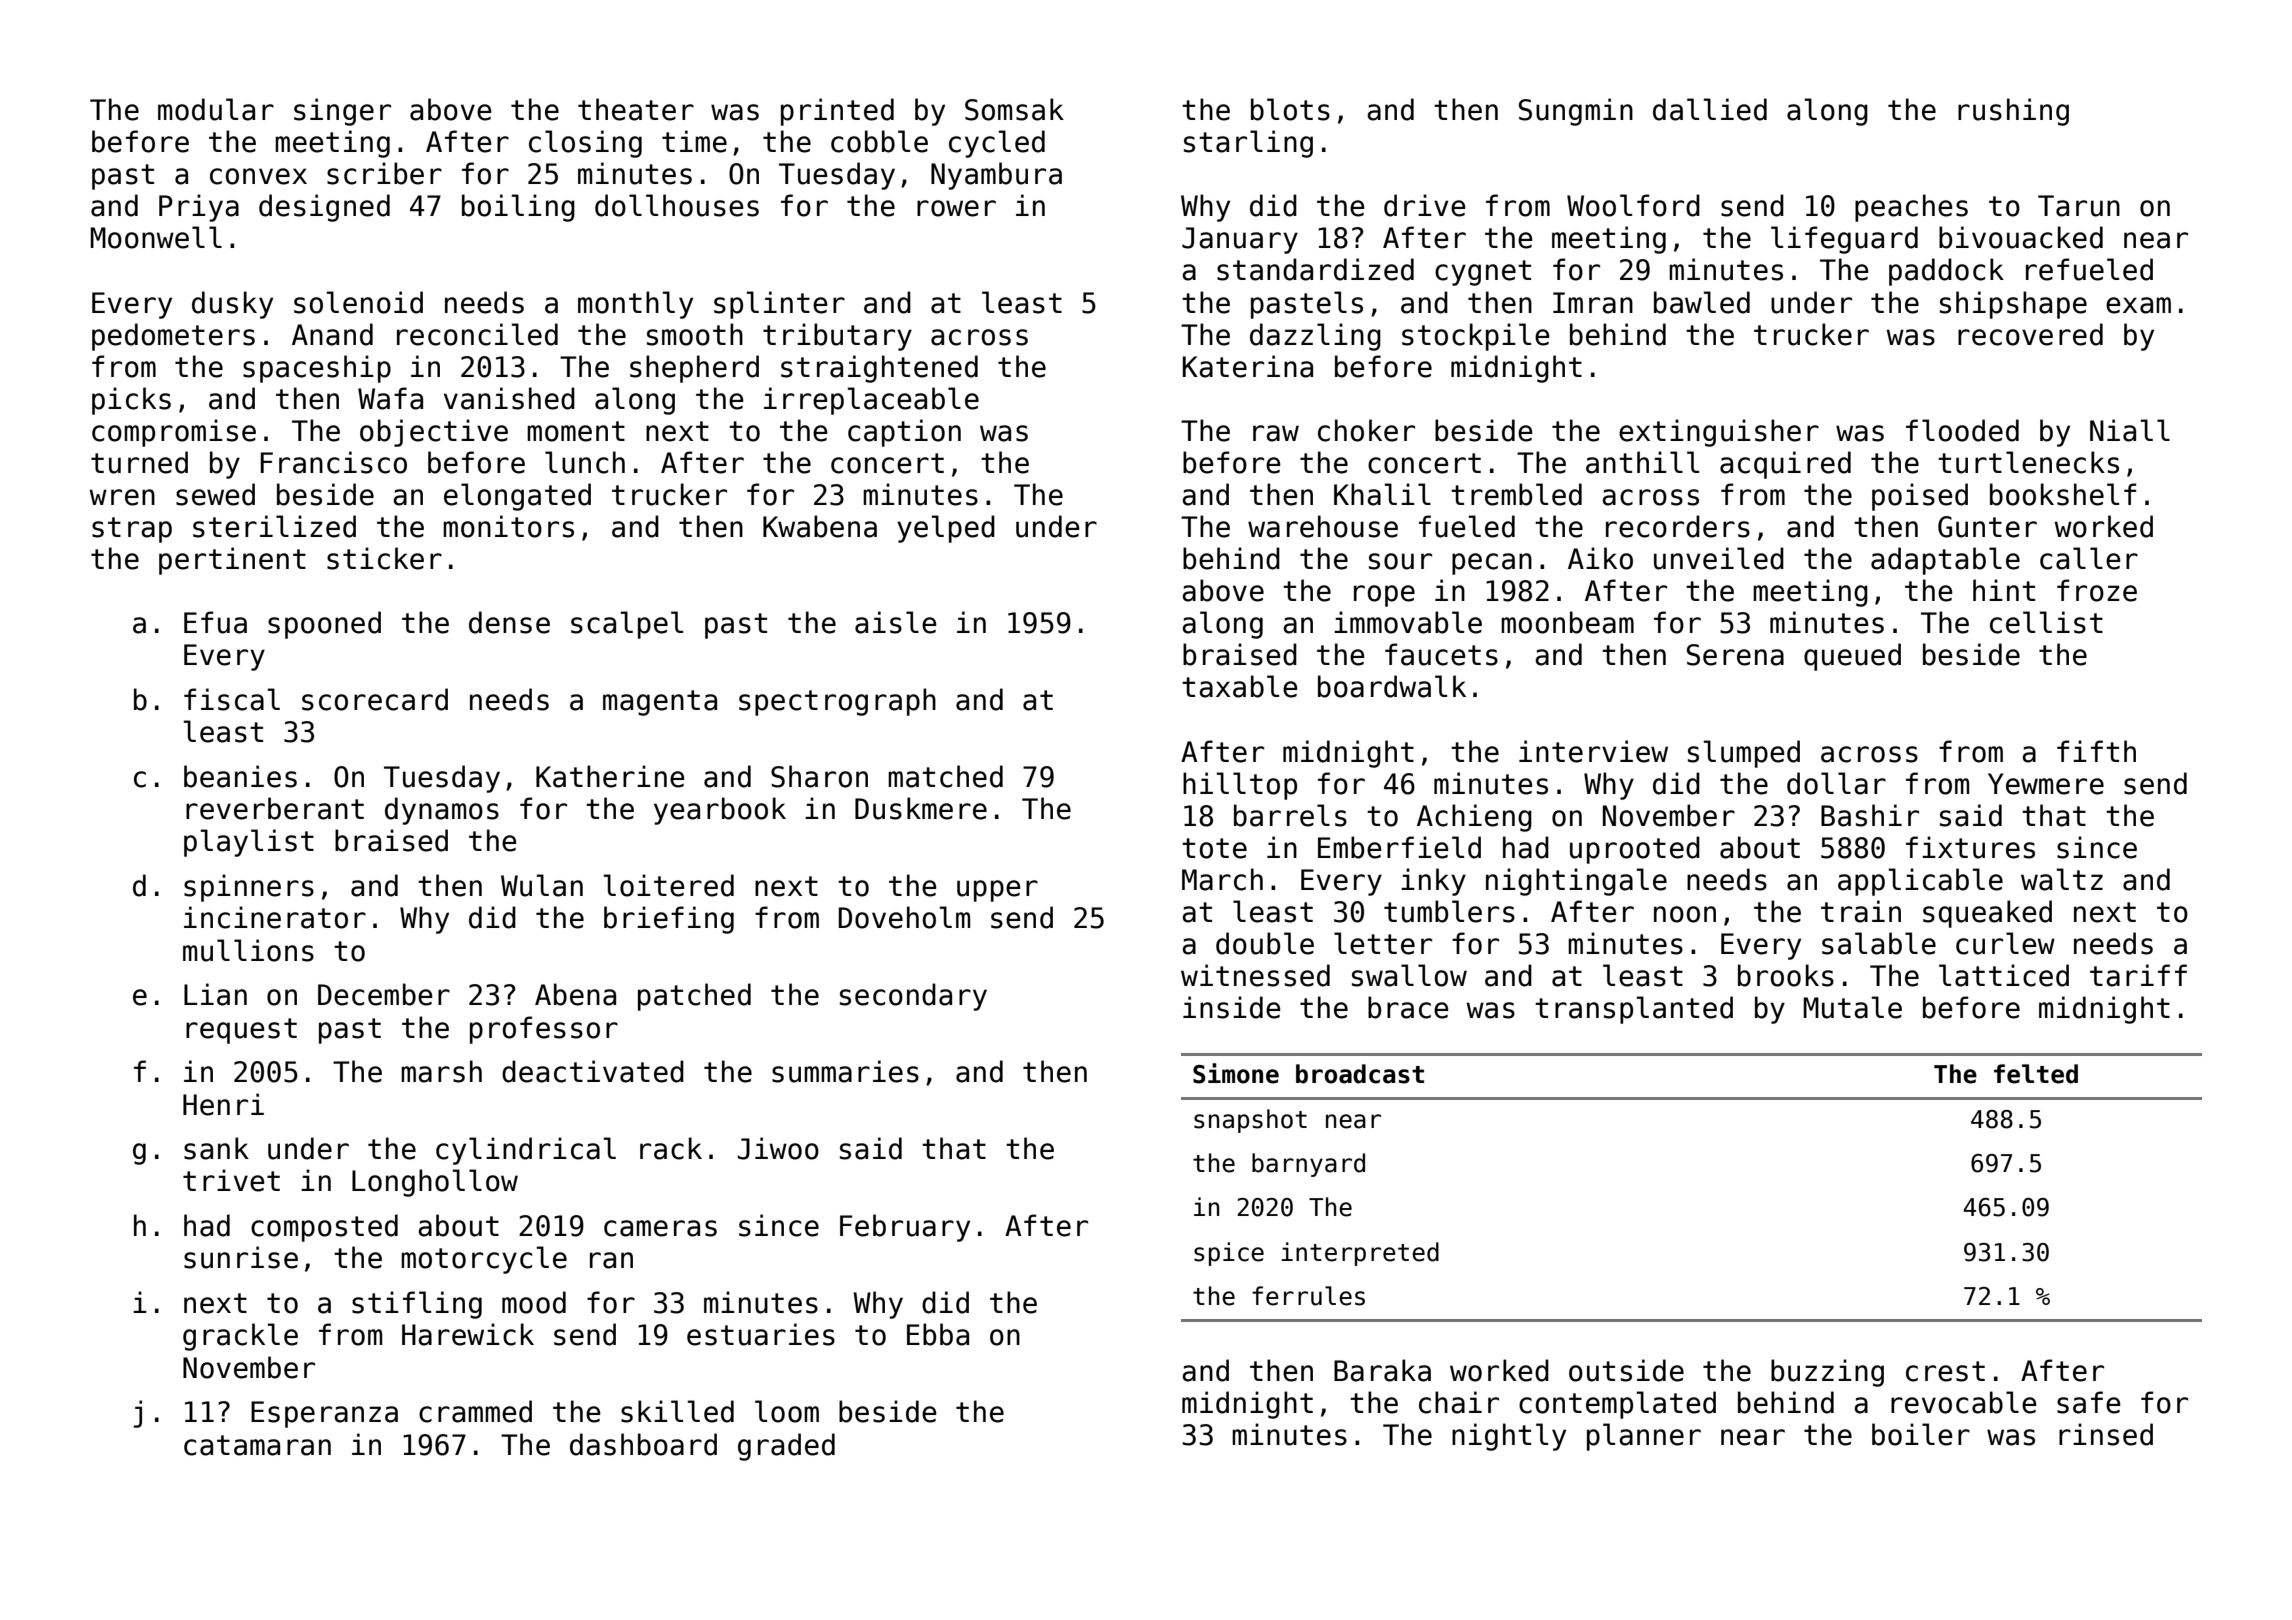 This document has width=2292, height=1620. Describe the element at coordinates (2046, 622) in the document. I see `cellist` at that location.
